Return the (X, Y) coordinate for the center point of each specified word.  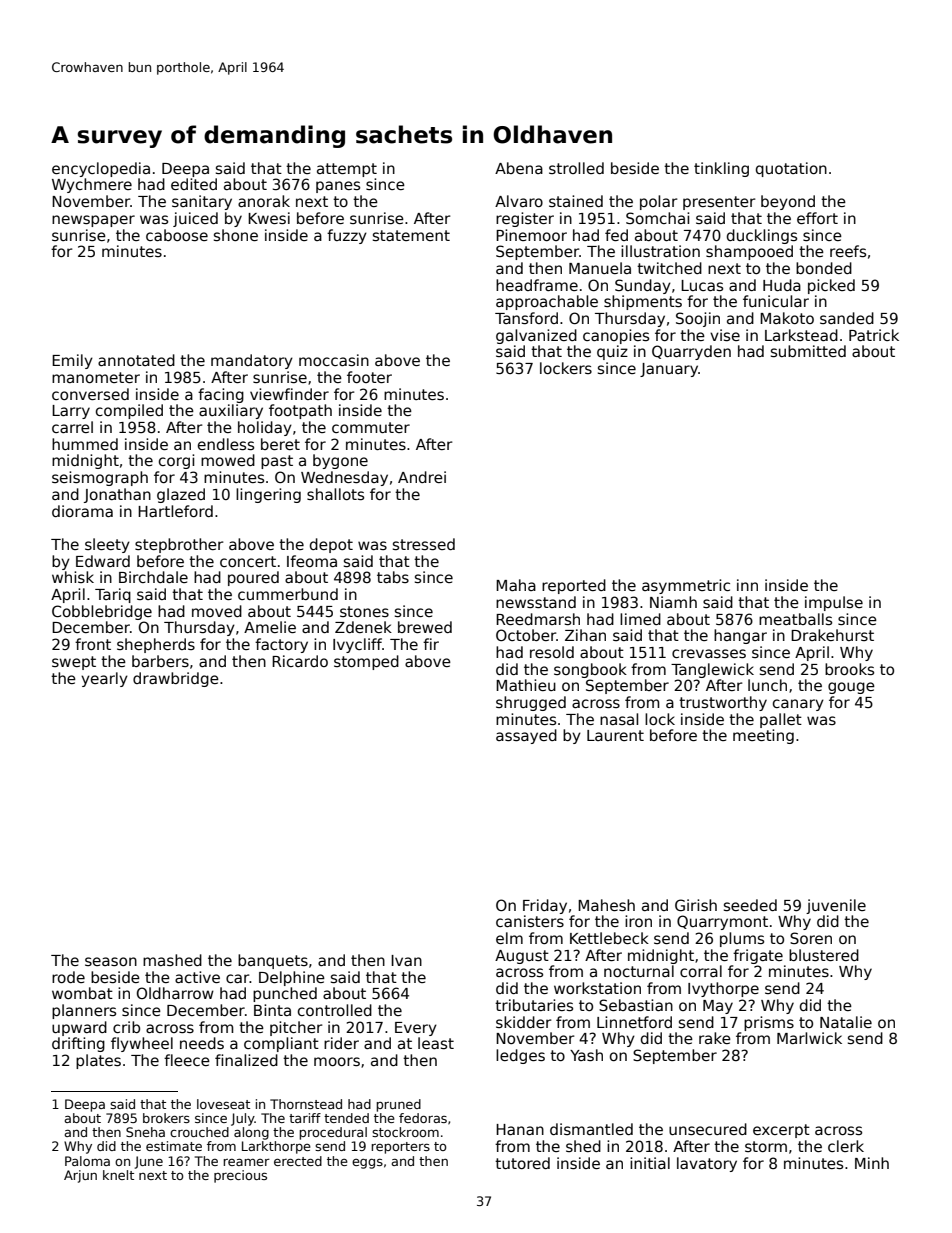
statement (411, 235)
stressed (424, 544)
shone (236, 235)
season (111, 961)
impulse (834, 603)
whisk (73, 577)
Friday (545, 906)
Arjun (80, 1176)
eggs (367, 1163)
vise (725, 335)
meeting (763, 736)
